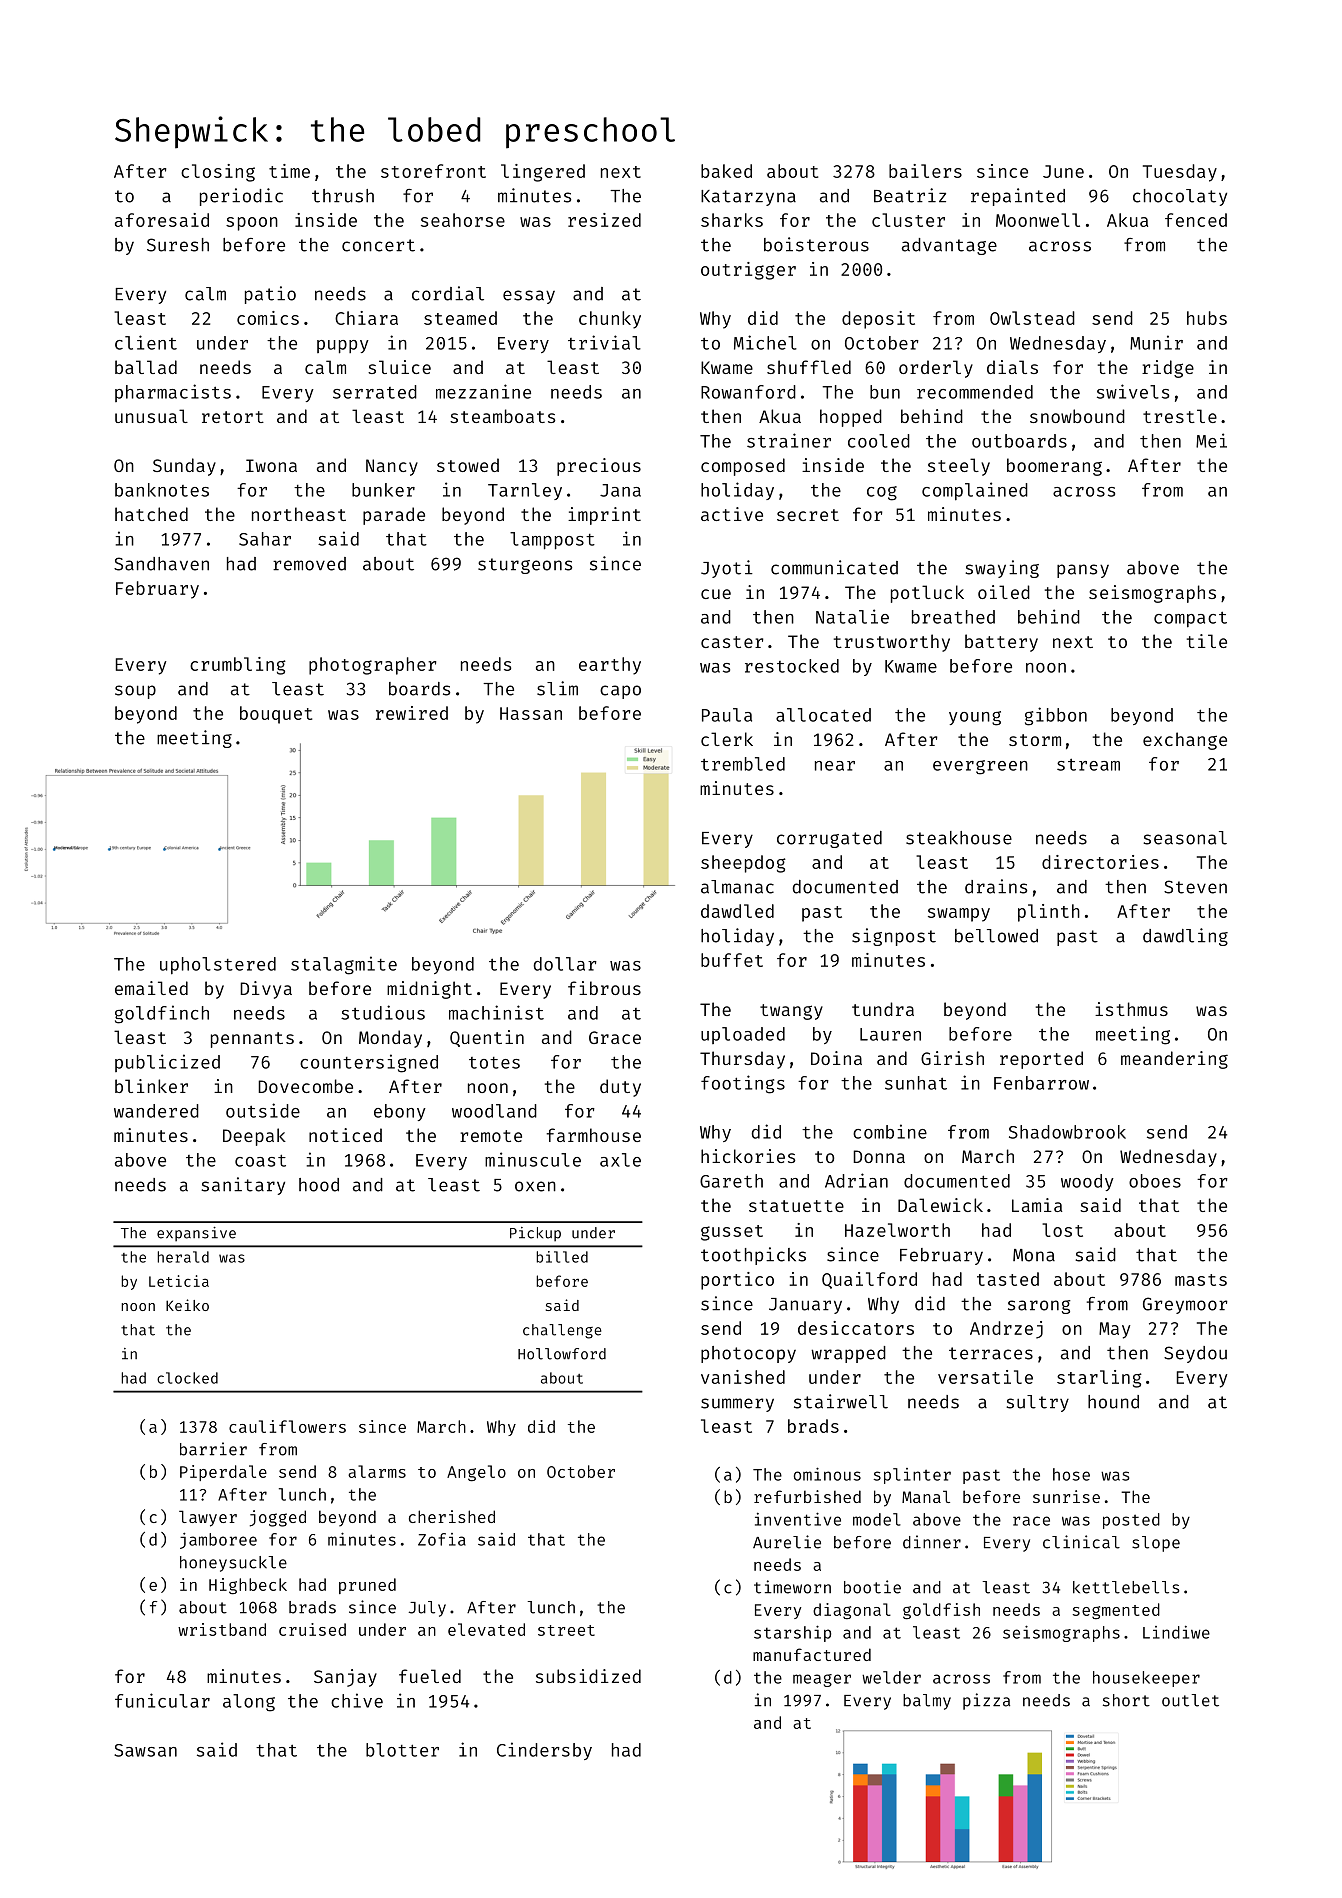 Image resolution: width=1342 pixels, height=1898 pixels. Describe the element at coordinates (604, 220) in the image. I see `resized` at that location.
